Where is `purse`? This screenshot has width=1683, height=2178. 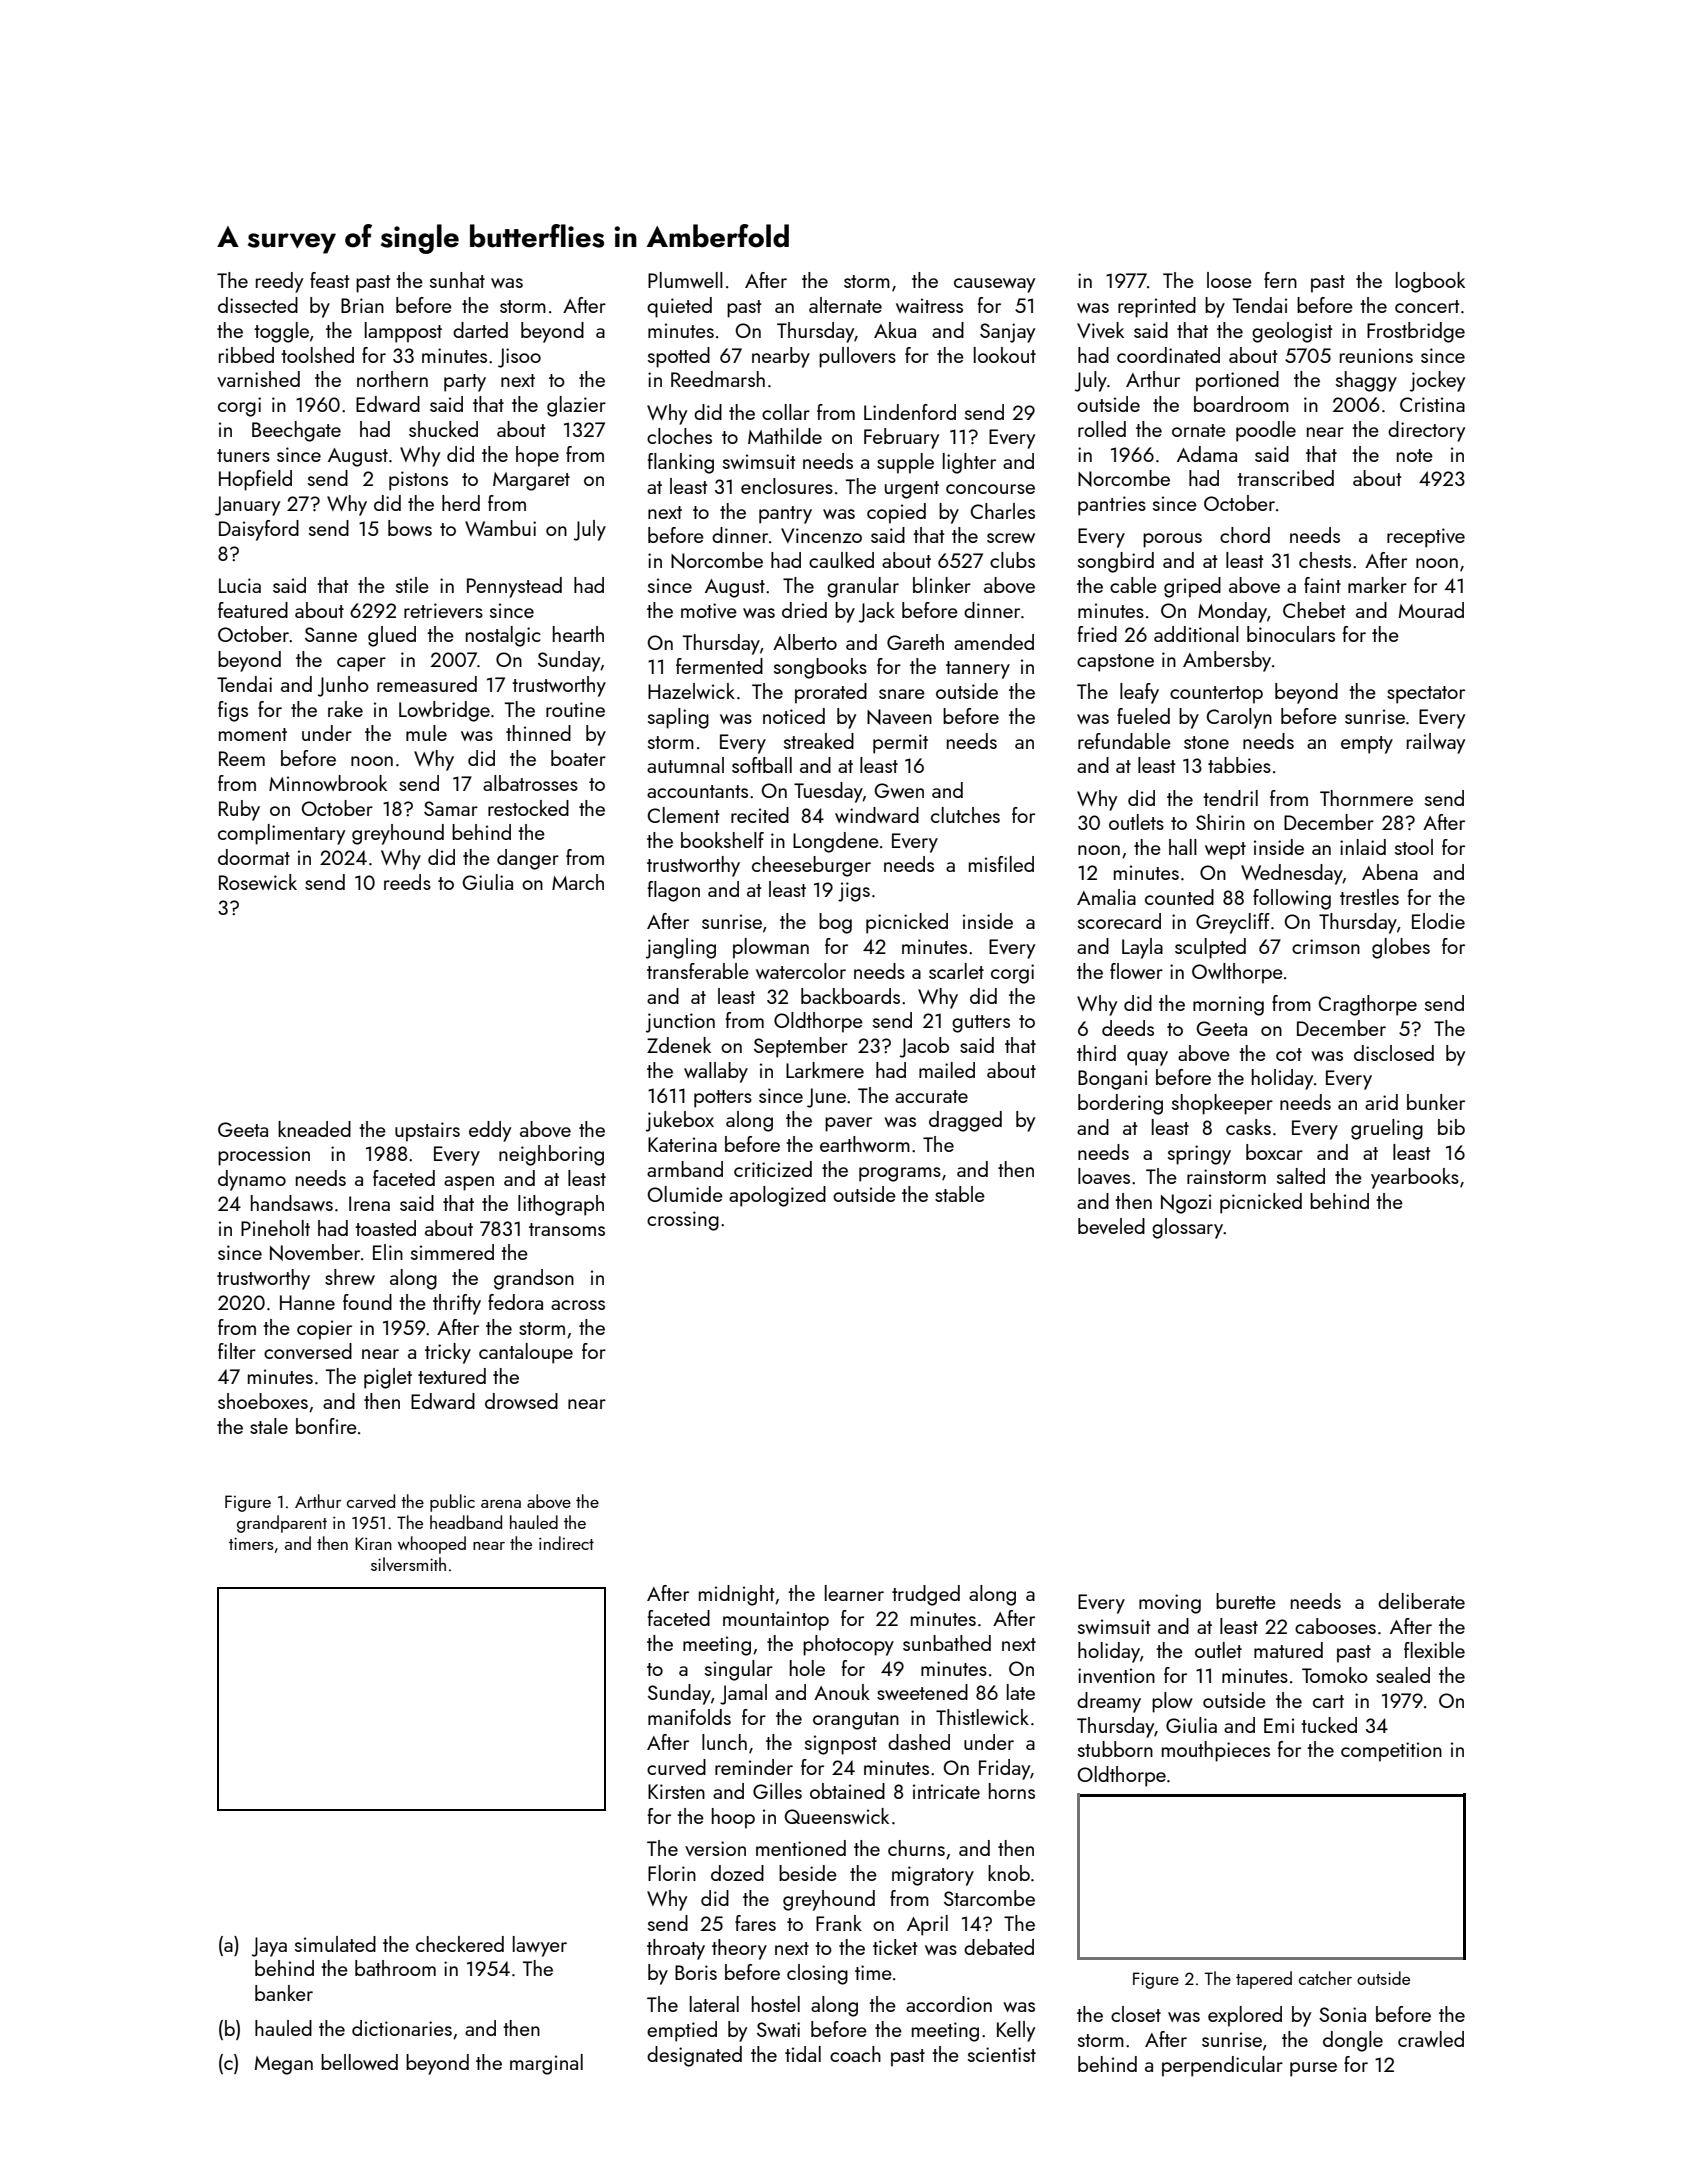
purse is located at coordinates (1313, 2069).
